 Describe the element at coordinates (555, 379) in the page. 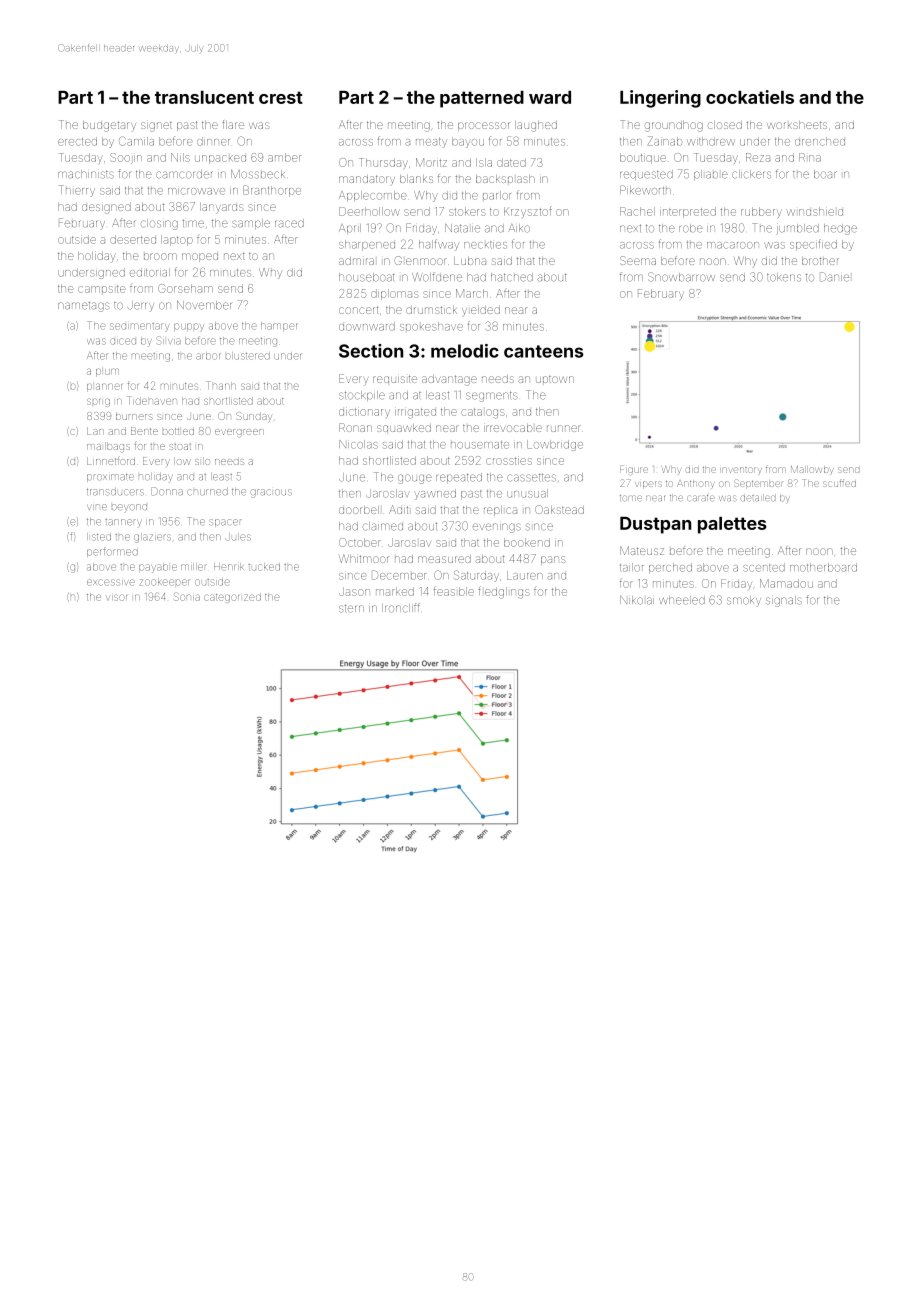

I see `uptown` at that location.
